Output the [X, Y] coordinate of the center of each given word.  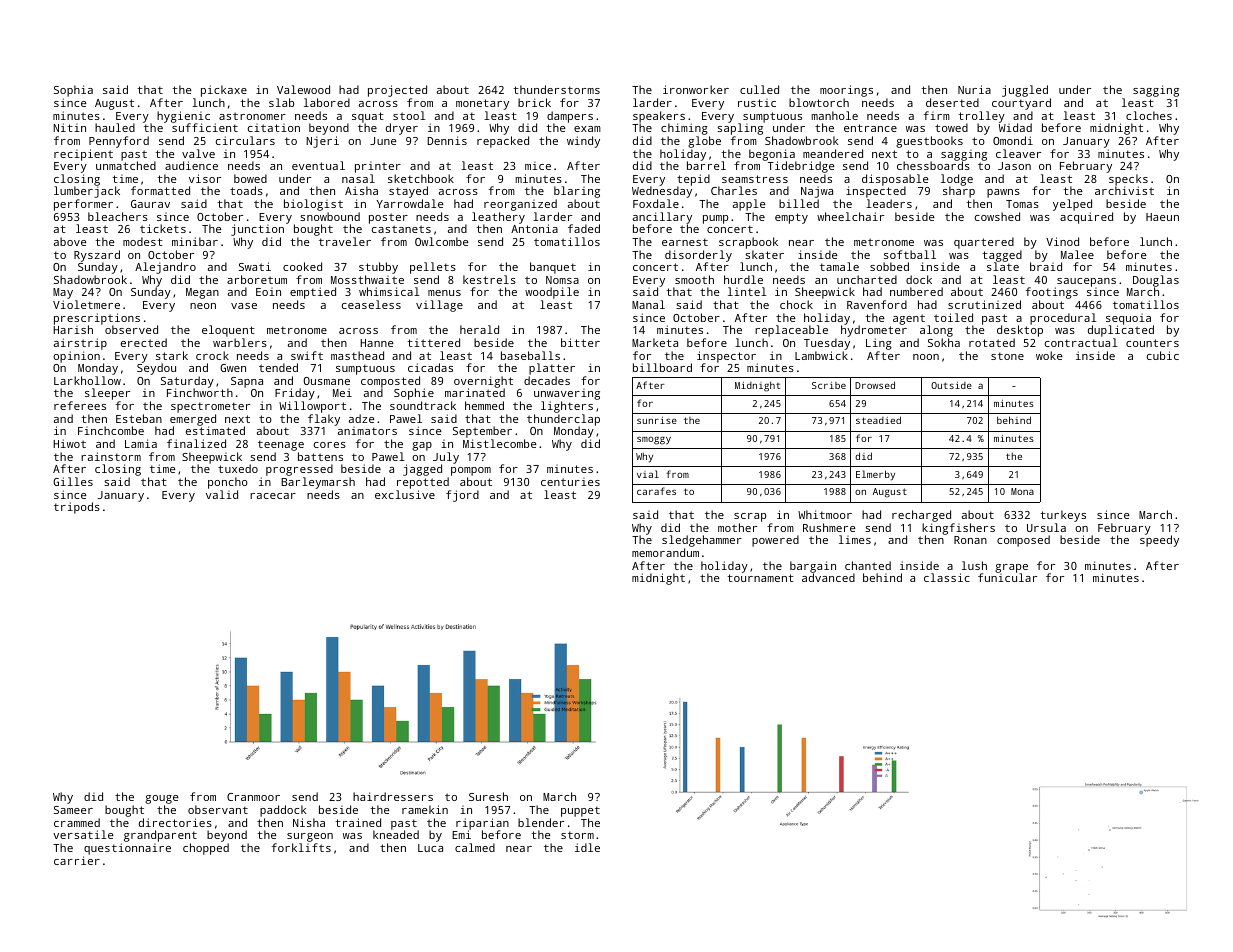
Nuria [974, 89]
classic [947, 577]
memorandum [665, 552]
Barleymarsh [318, 483]
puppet [580, 811]
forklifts [301, 847]
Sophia [73, 91]
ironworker [696, 89]
